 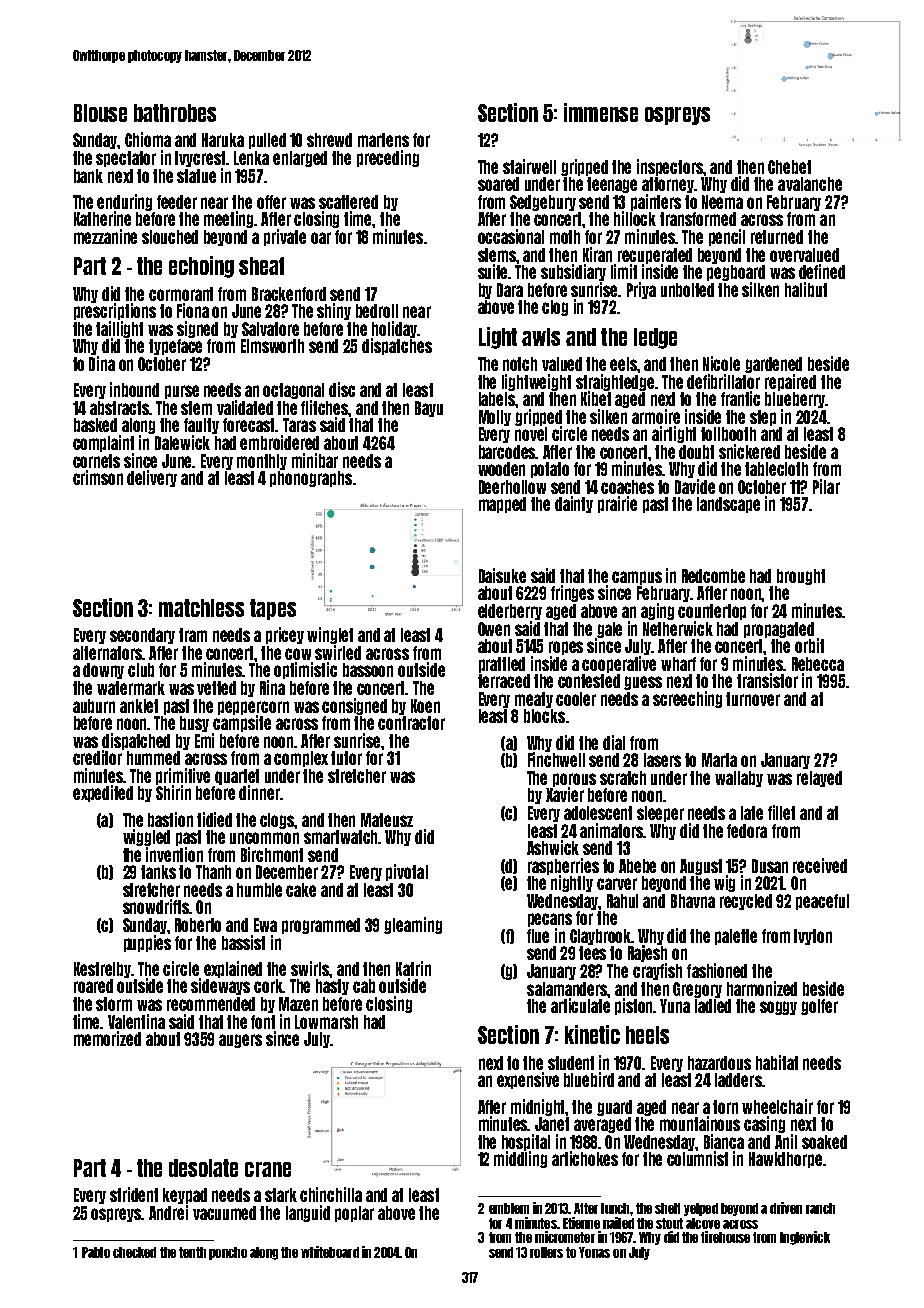 I want to click on Yonas, so click(x=594, y=1252).
